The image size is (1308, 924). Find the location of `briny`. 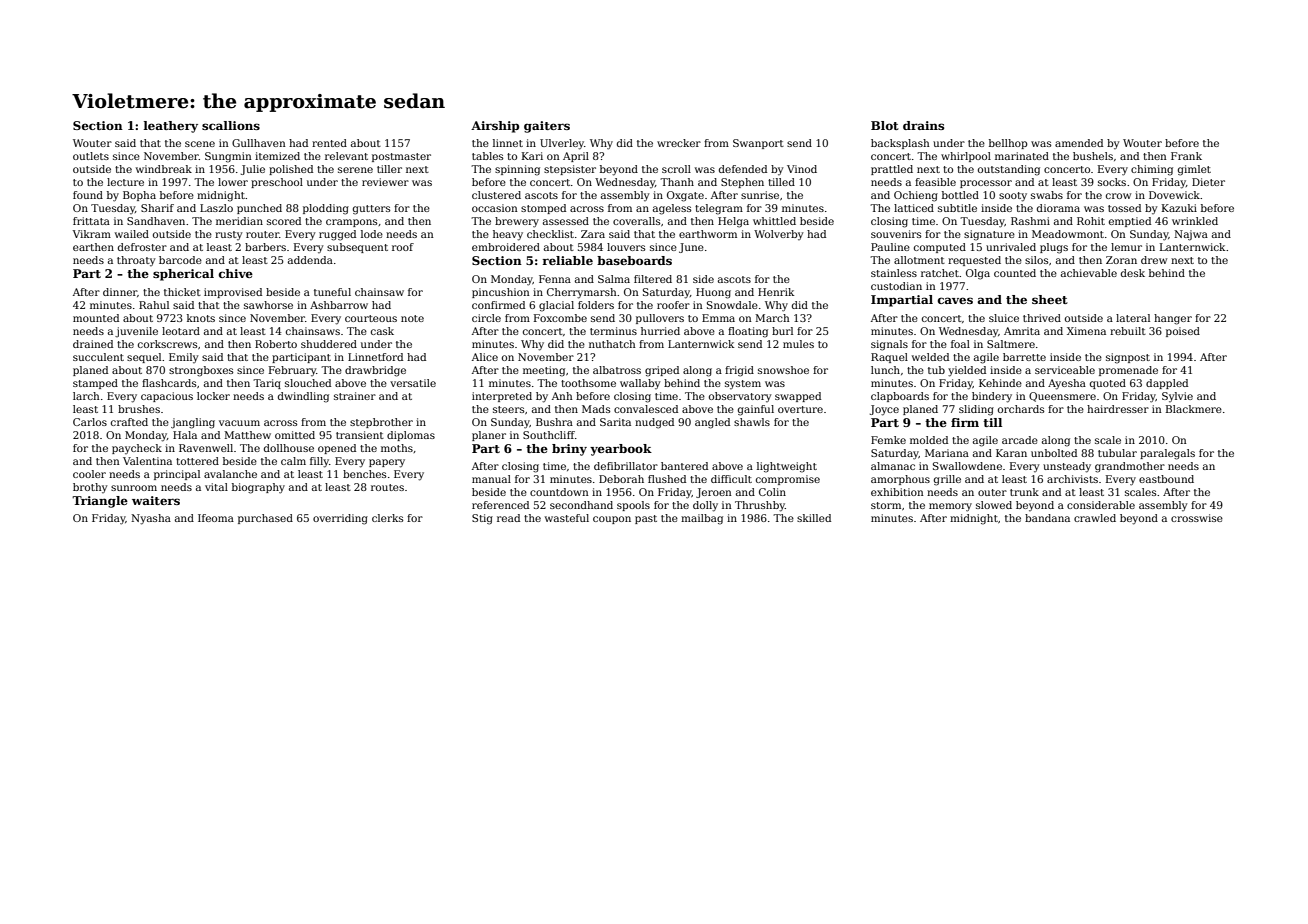

briny is located at coordinates (569, 450).
